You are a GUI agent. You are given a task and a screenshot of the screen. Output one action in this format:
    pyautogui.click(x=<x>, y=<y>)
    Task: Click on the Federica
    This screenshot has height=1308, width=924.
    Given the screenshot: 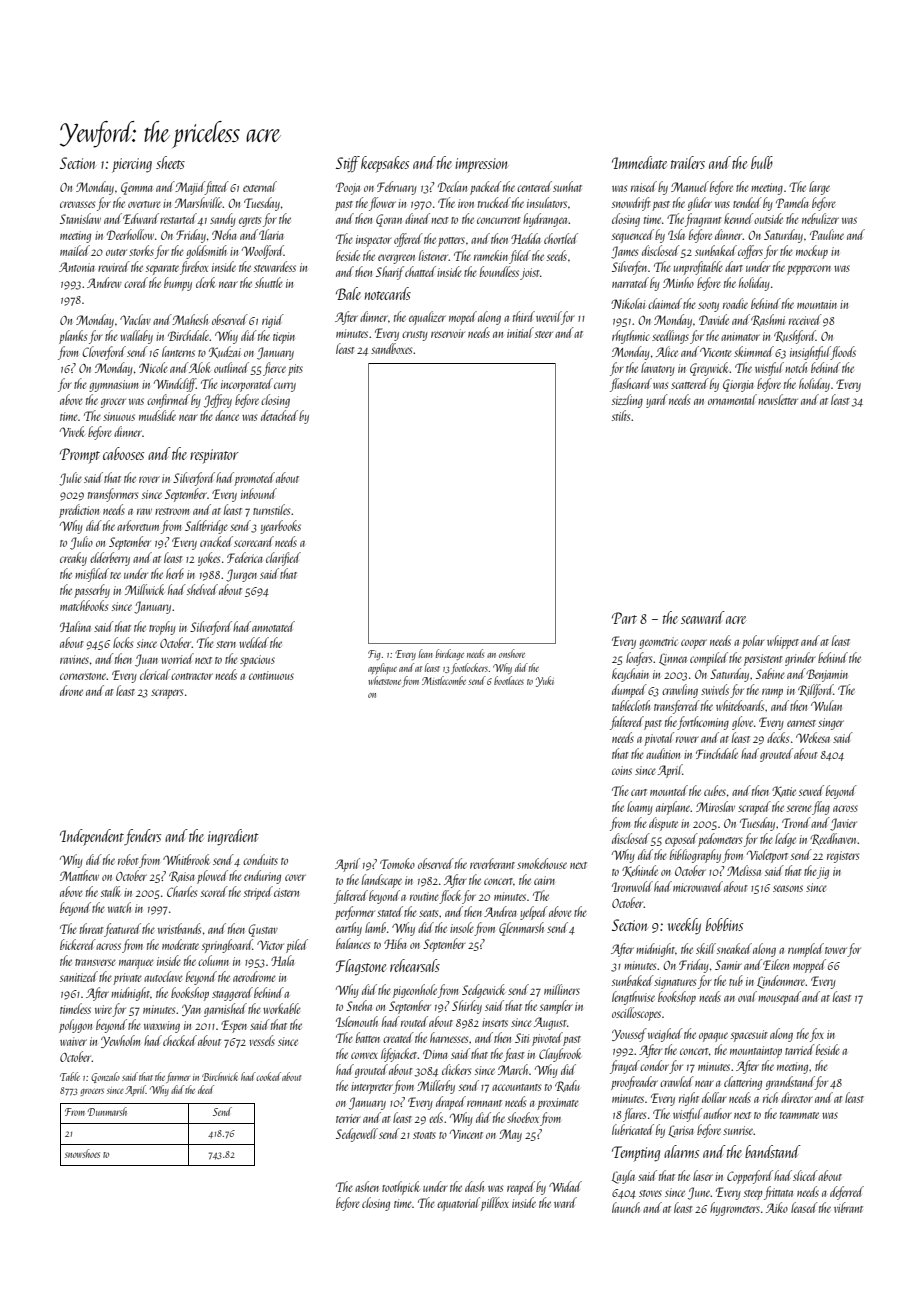 What is the action you would take?
    pyautogui.click(x=245, y=557)
